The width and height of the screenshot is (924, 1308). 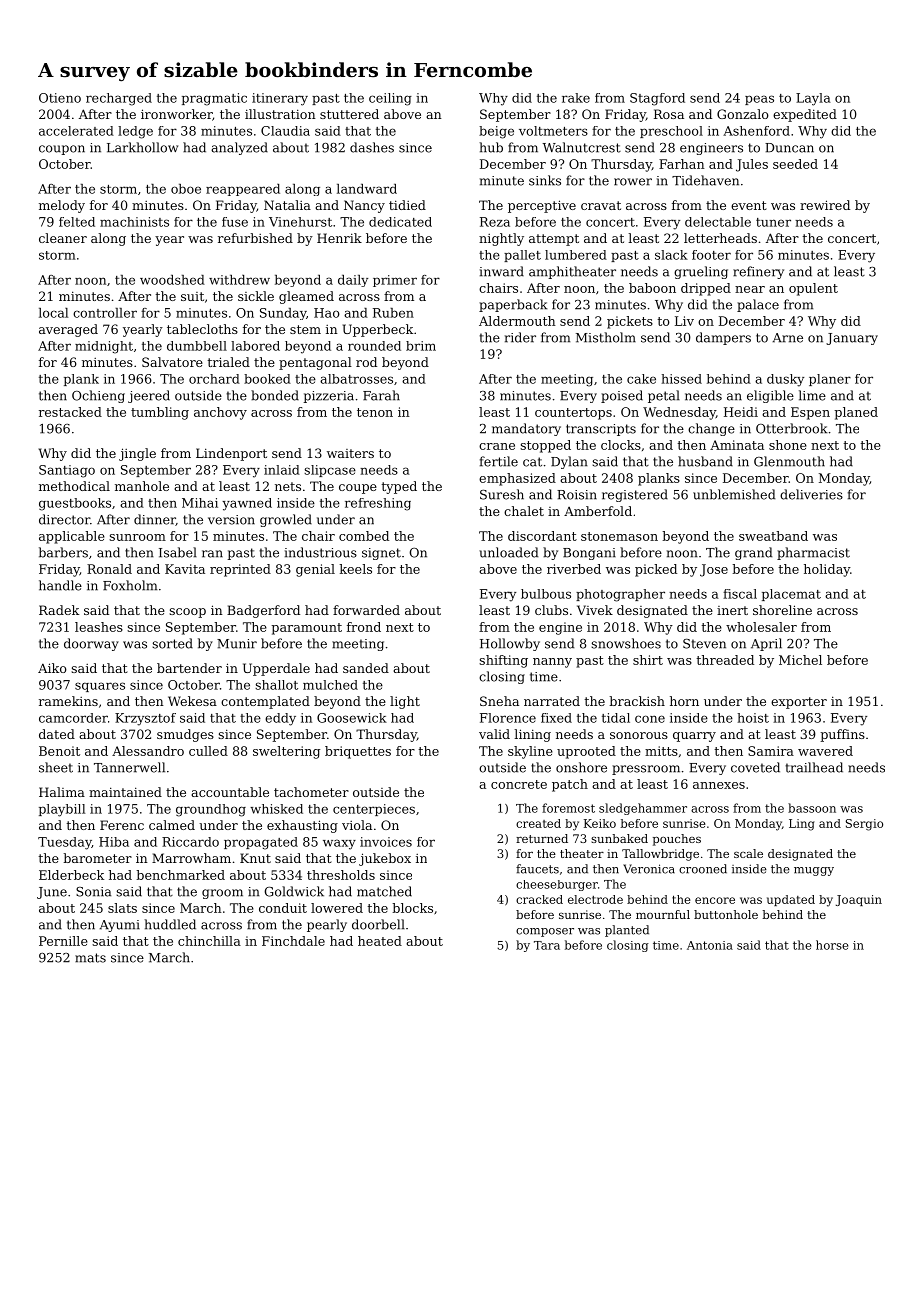 What do you see at coordinates (172, 280) in the screenshot?
I see `woodshed` at bounding box center [172, 280].
